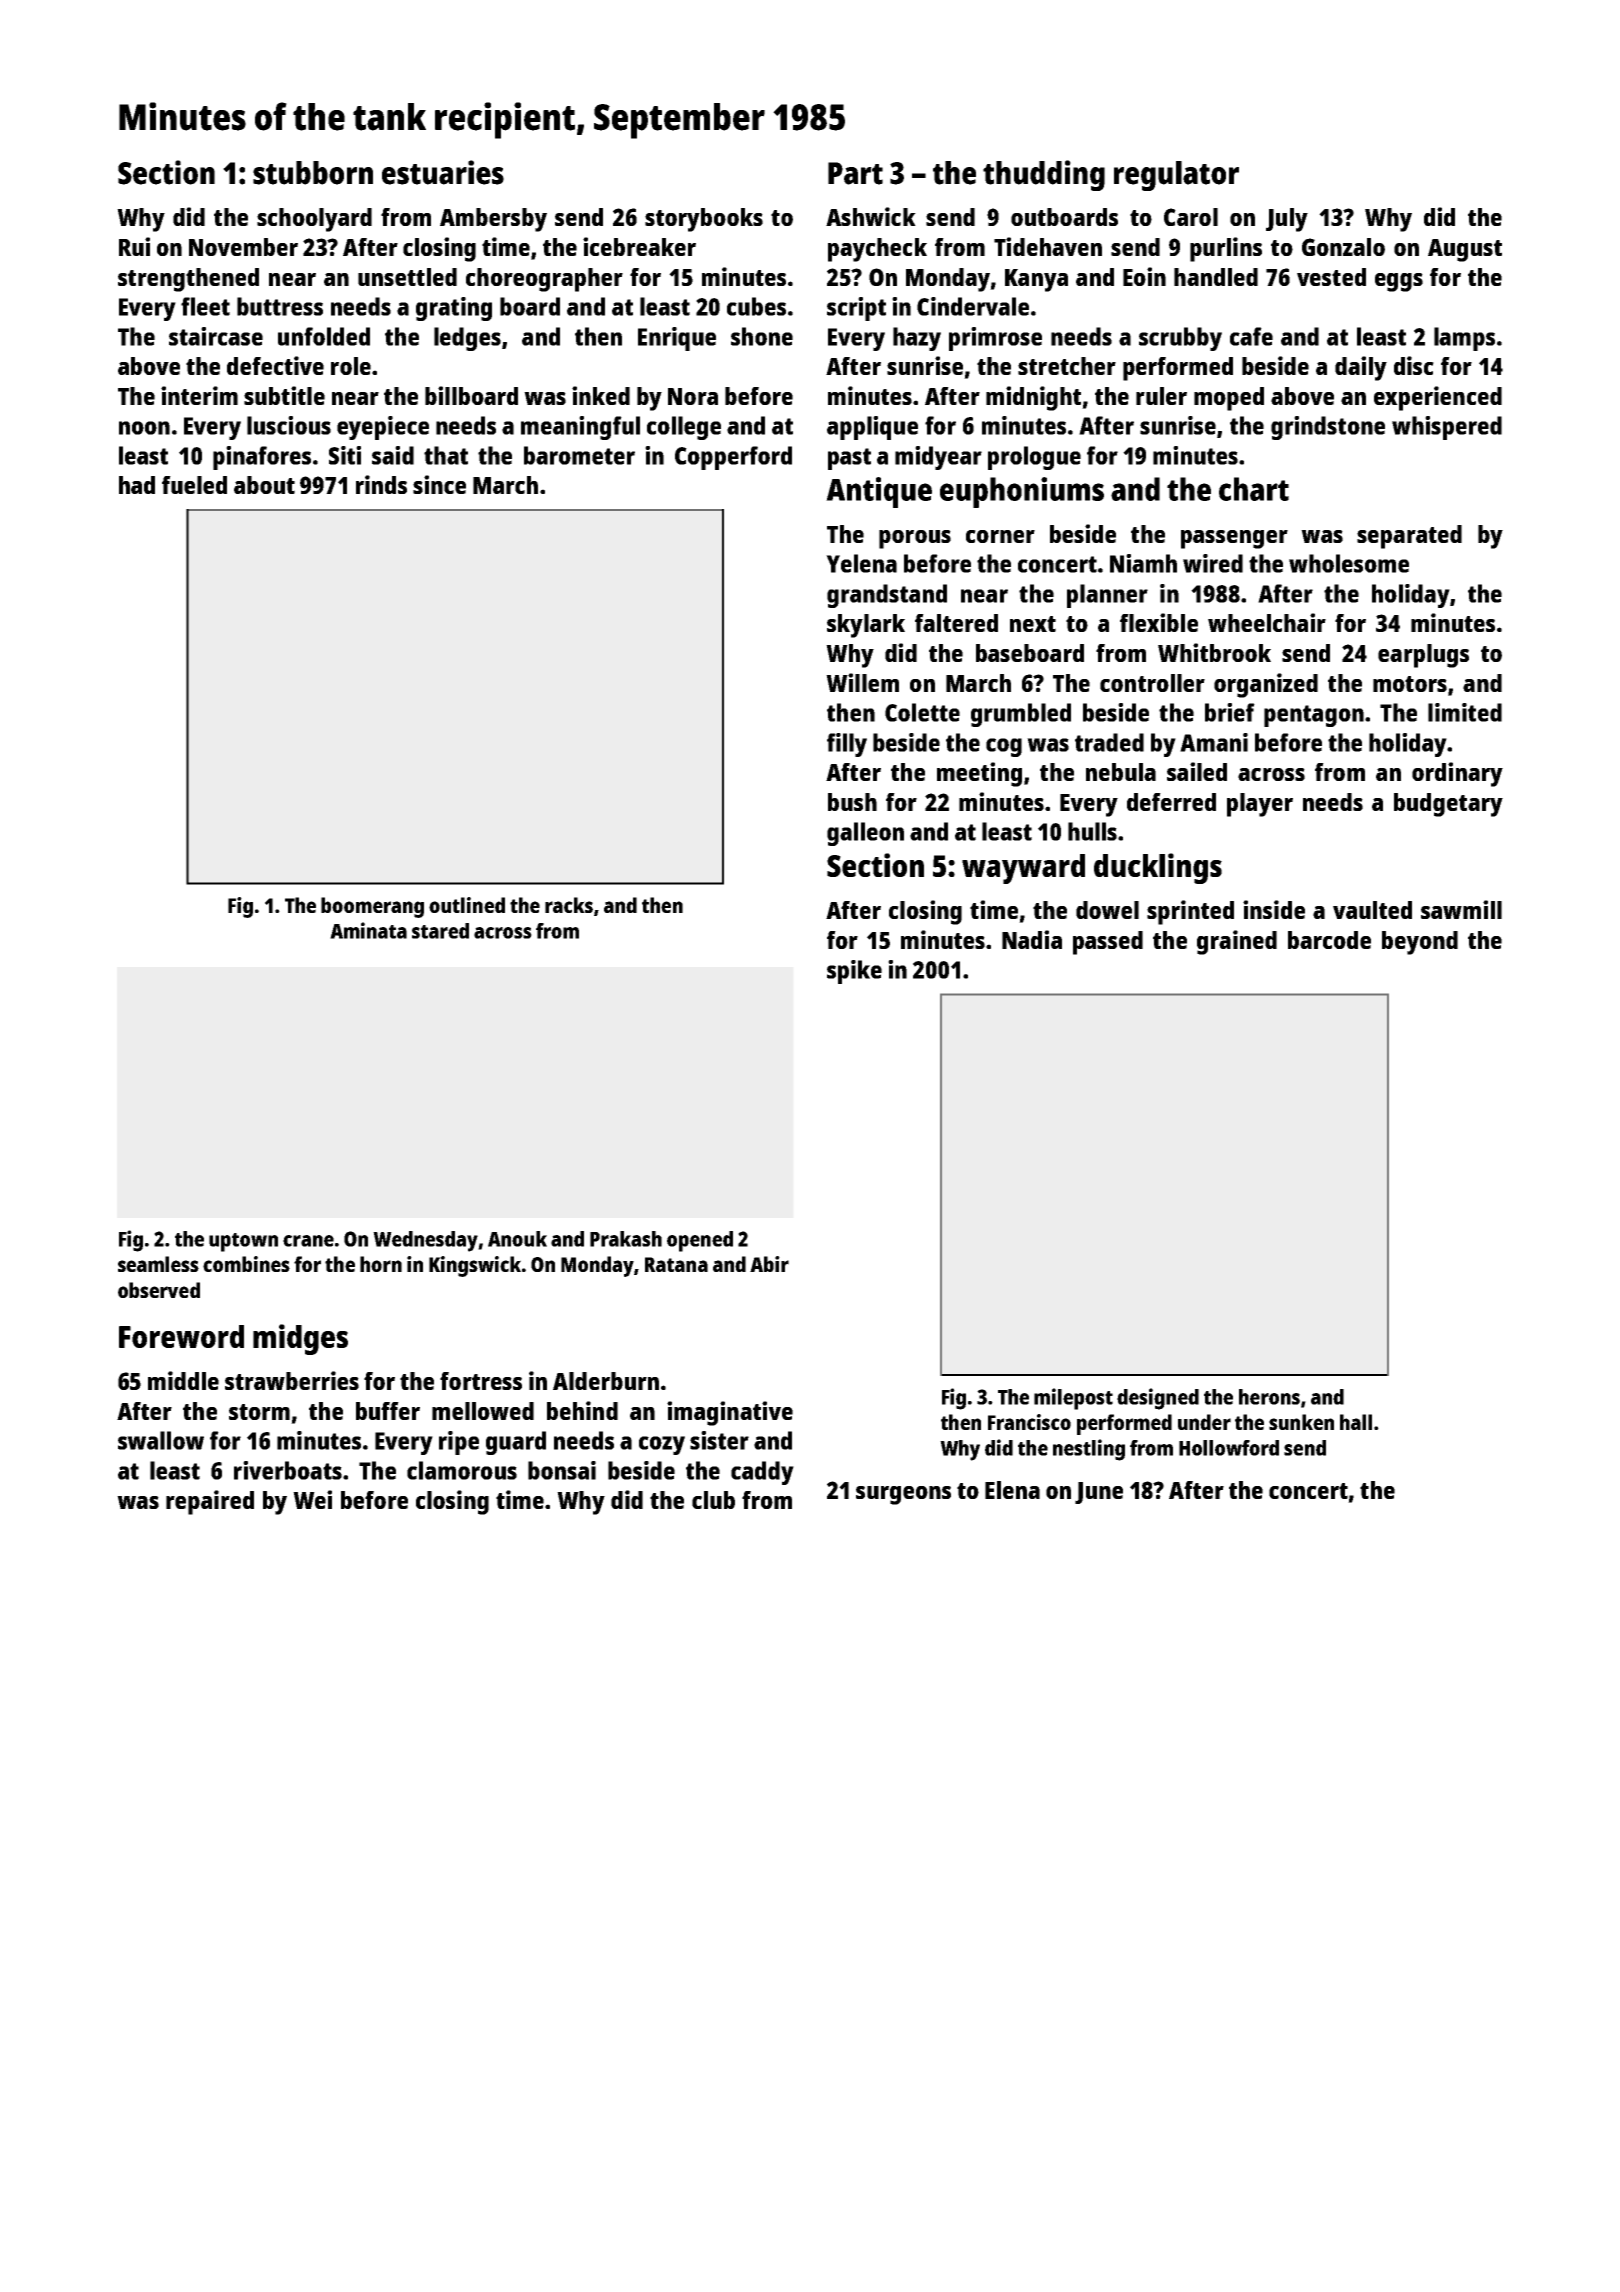  I want to click on barometer, so click(579, 455).
